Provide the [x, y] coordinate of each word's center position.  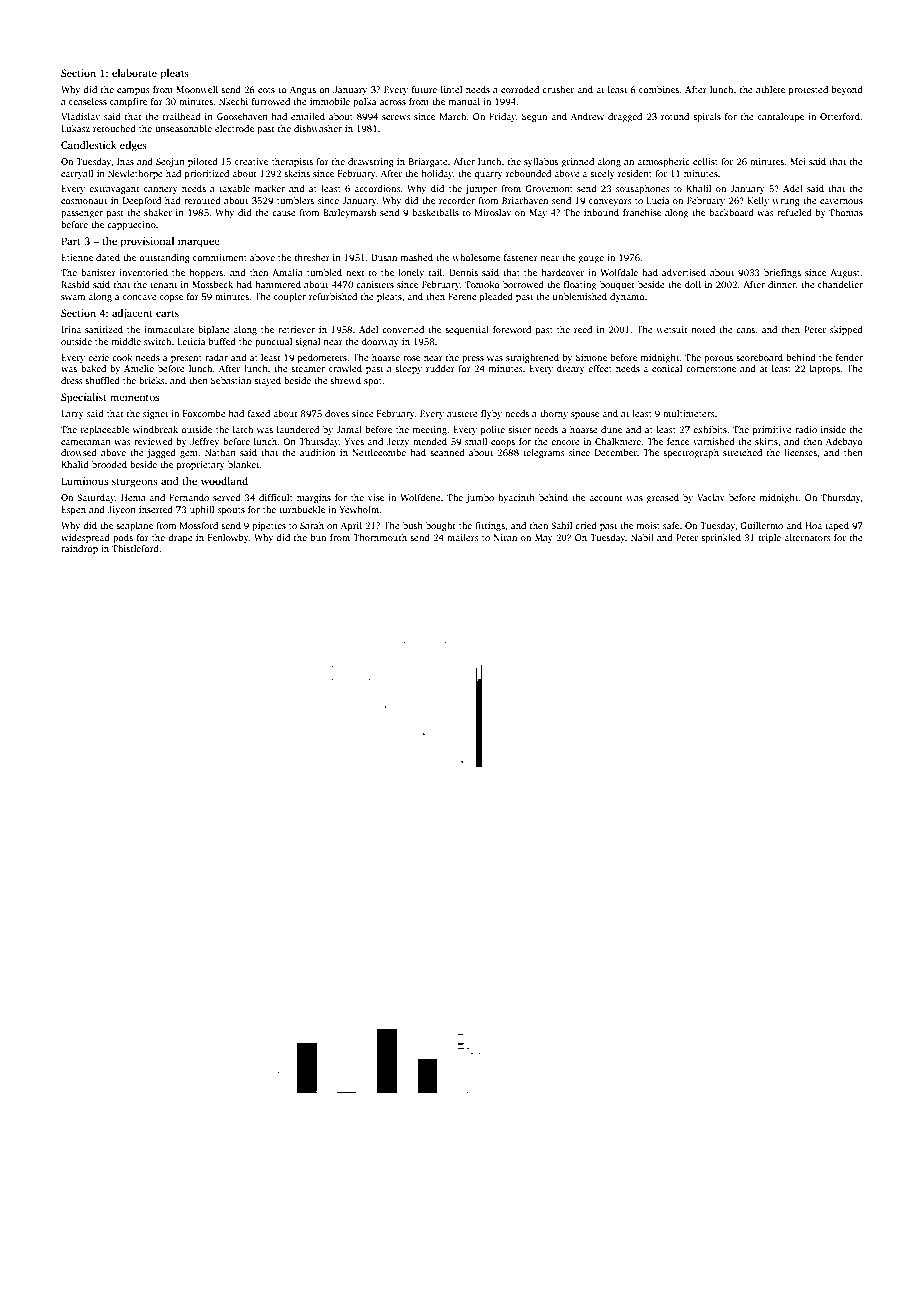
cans [745, 330]
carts [167, 313]
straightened [532, 358]
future [424, 89]
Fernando [189, 497]
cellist [705, 161]
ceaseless [88, 101]
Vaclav [711, 497]
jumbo [480, 498]
